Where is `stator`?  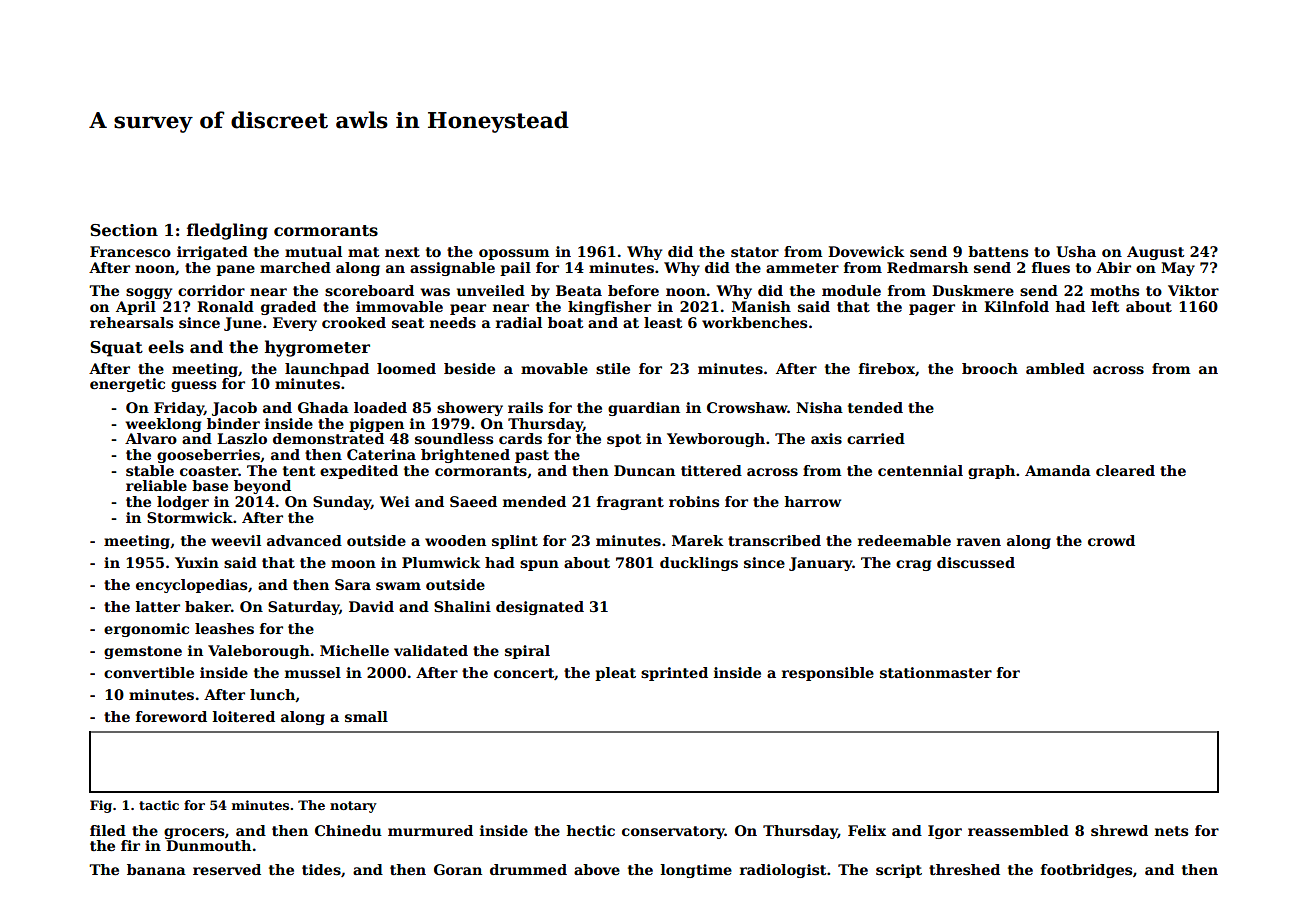
stator is located at coordinates (755, 252).
